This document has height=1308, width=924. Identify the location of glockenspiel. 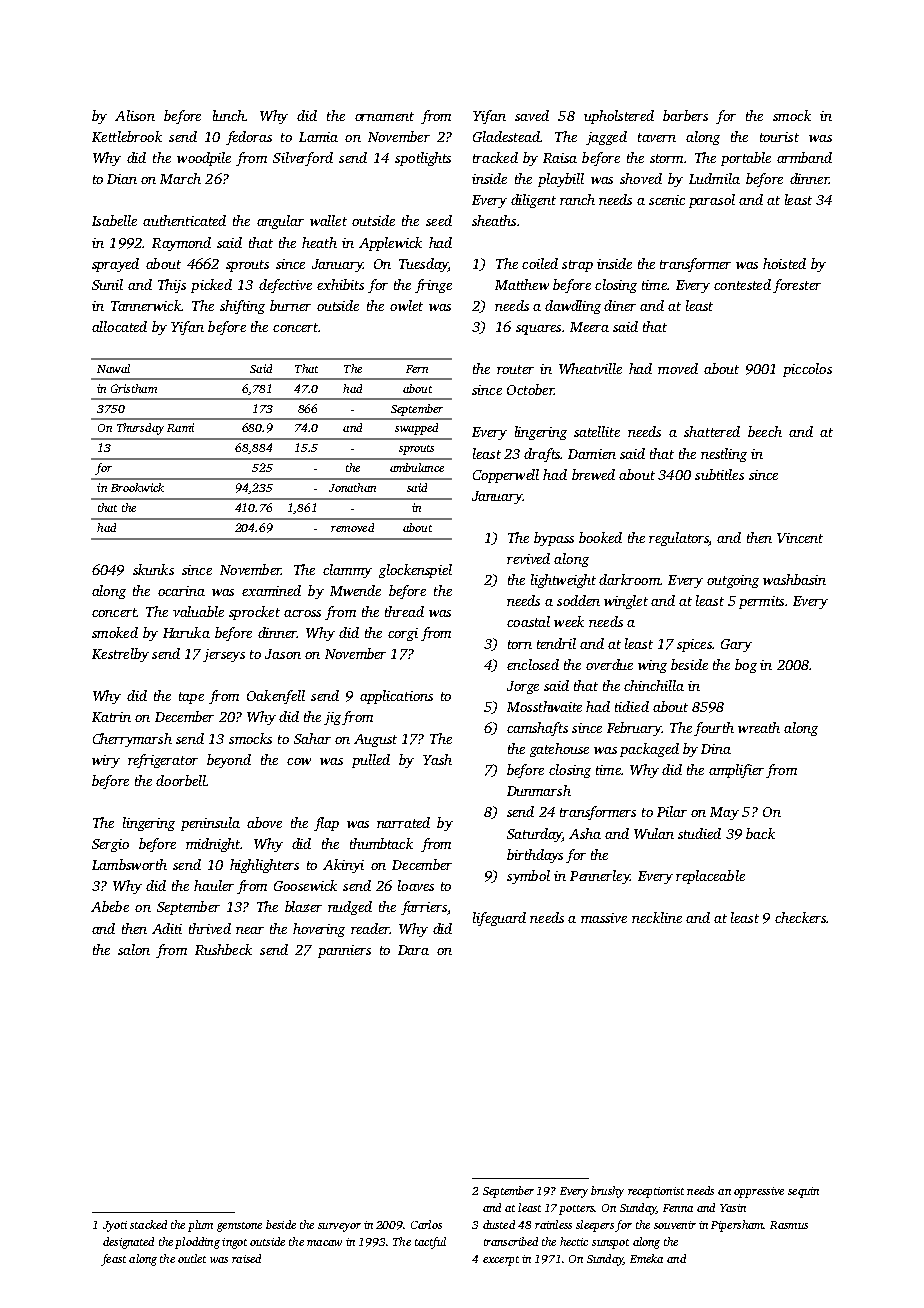
(415, 571).
